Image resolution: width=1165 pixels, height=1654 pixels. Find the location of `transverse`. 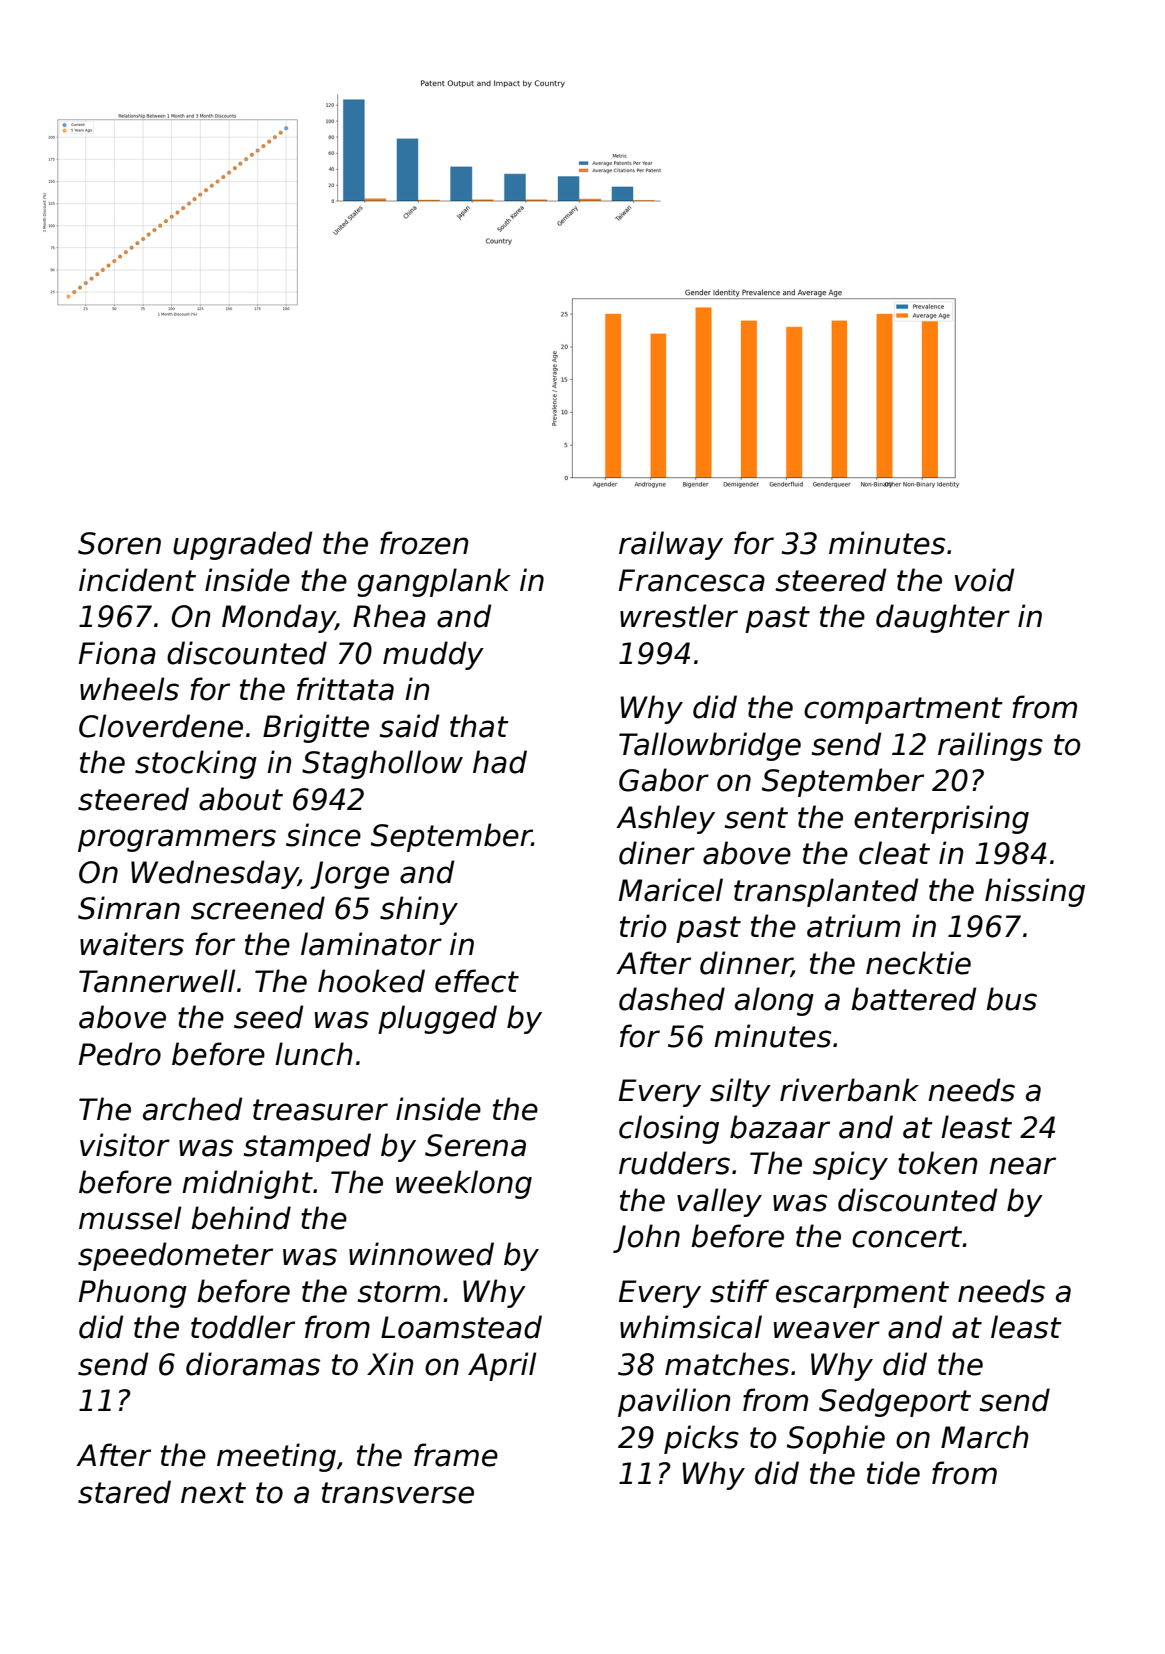

transverse is located at coordinates (398, 1493).
